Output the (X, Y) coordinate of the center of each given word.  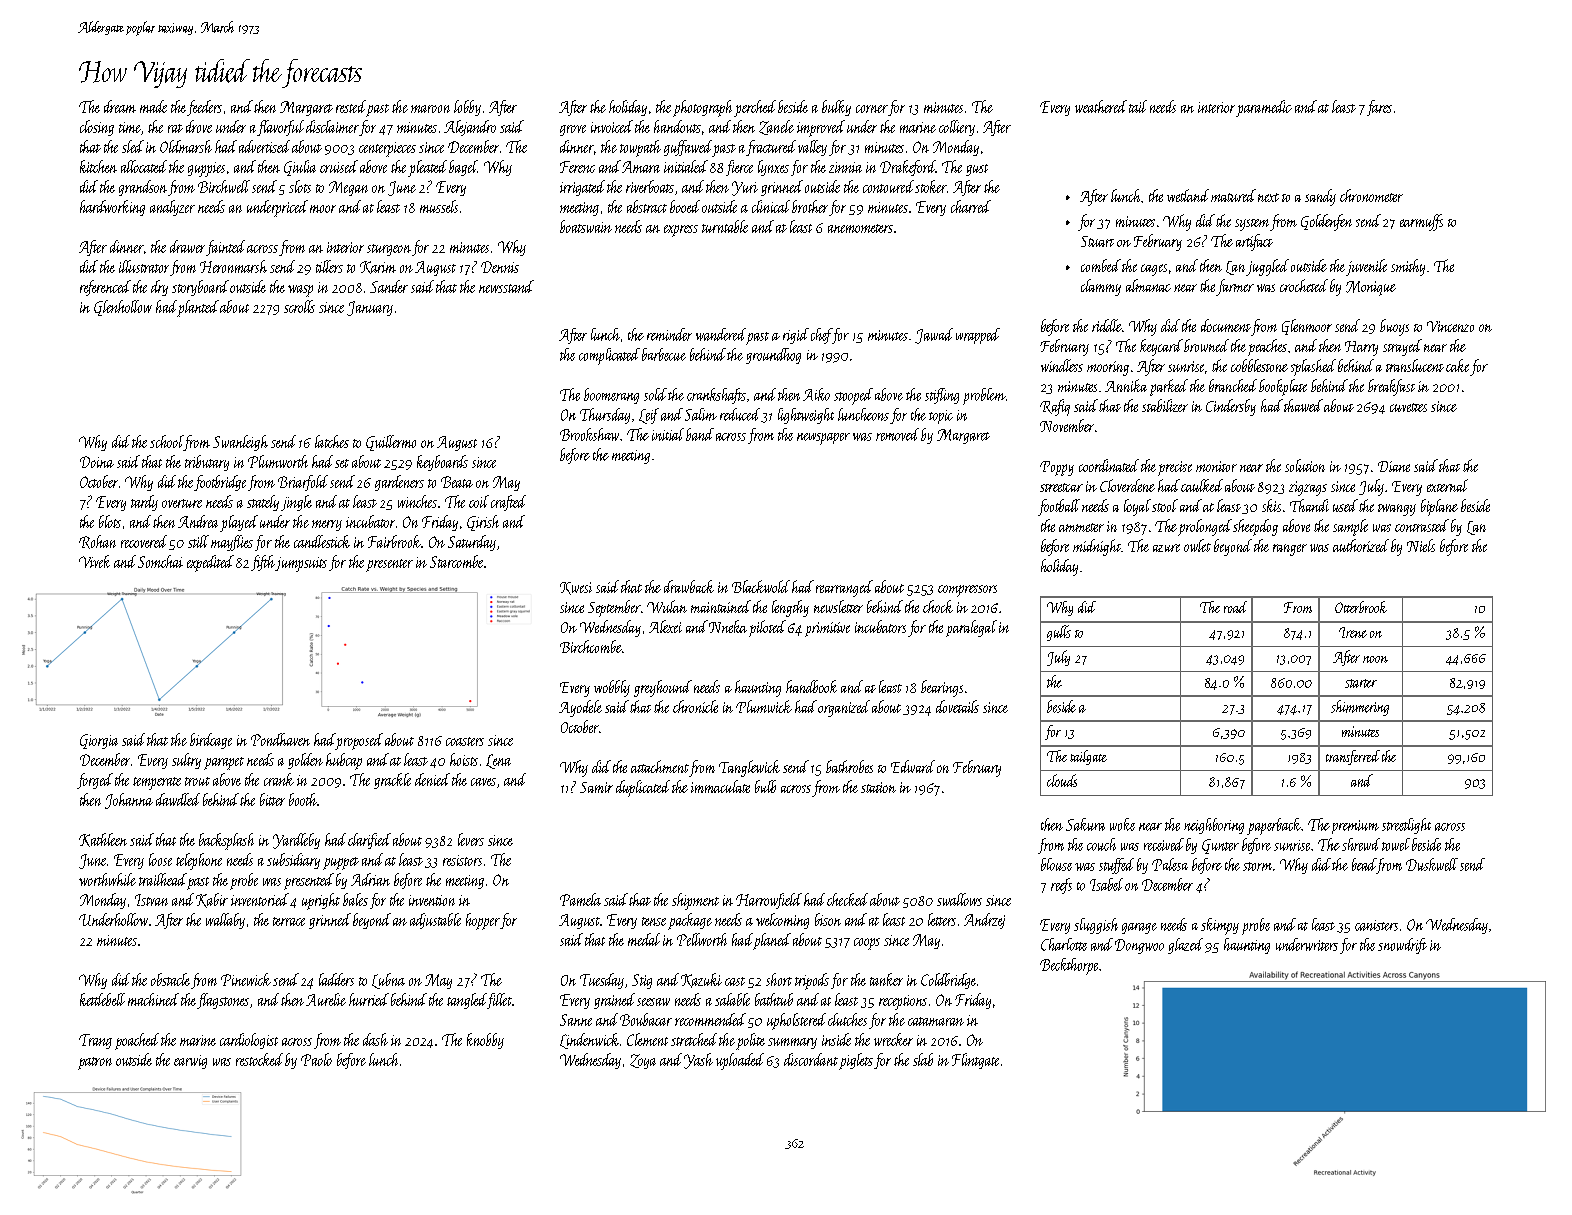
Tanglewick (749, 768)
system (1252, 225)
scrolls (299, 306)
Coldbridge (948, 981)
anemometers (860, 228)
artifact (1254, 242)
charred (971, 206)
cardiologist (249, 1041)
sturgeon (389, 250)
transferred (1353, 757)
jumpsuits (301, 564)
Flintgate (975, 1061)
